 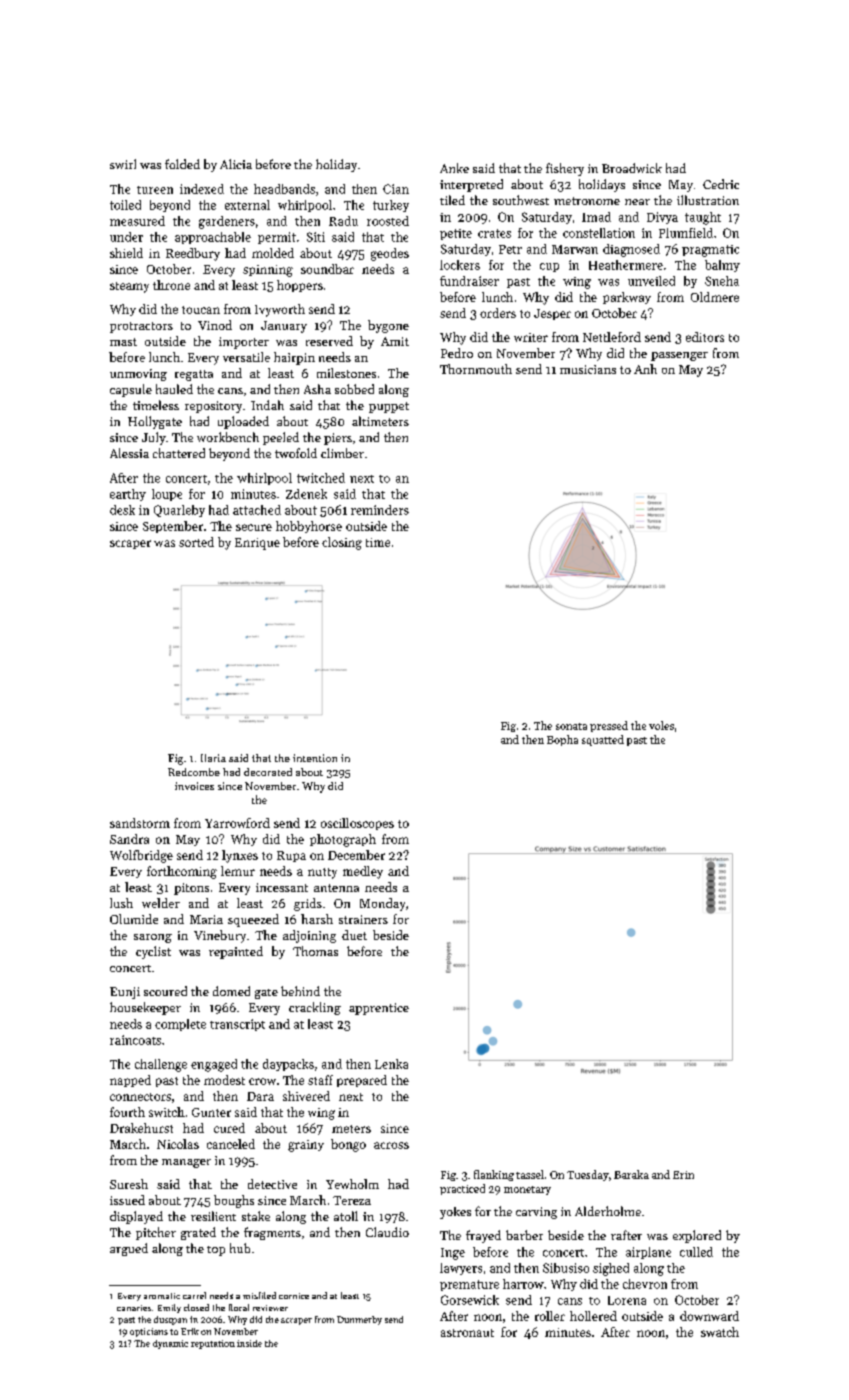 What do you see at coordinates (231, 991) in the screenshot?
I see `domed` at bounding box center [231, 991].
